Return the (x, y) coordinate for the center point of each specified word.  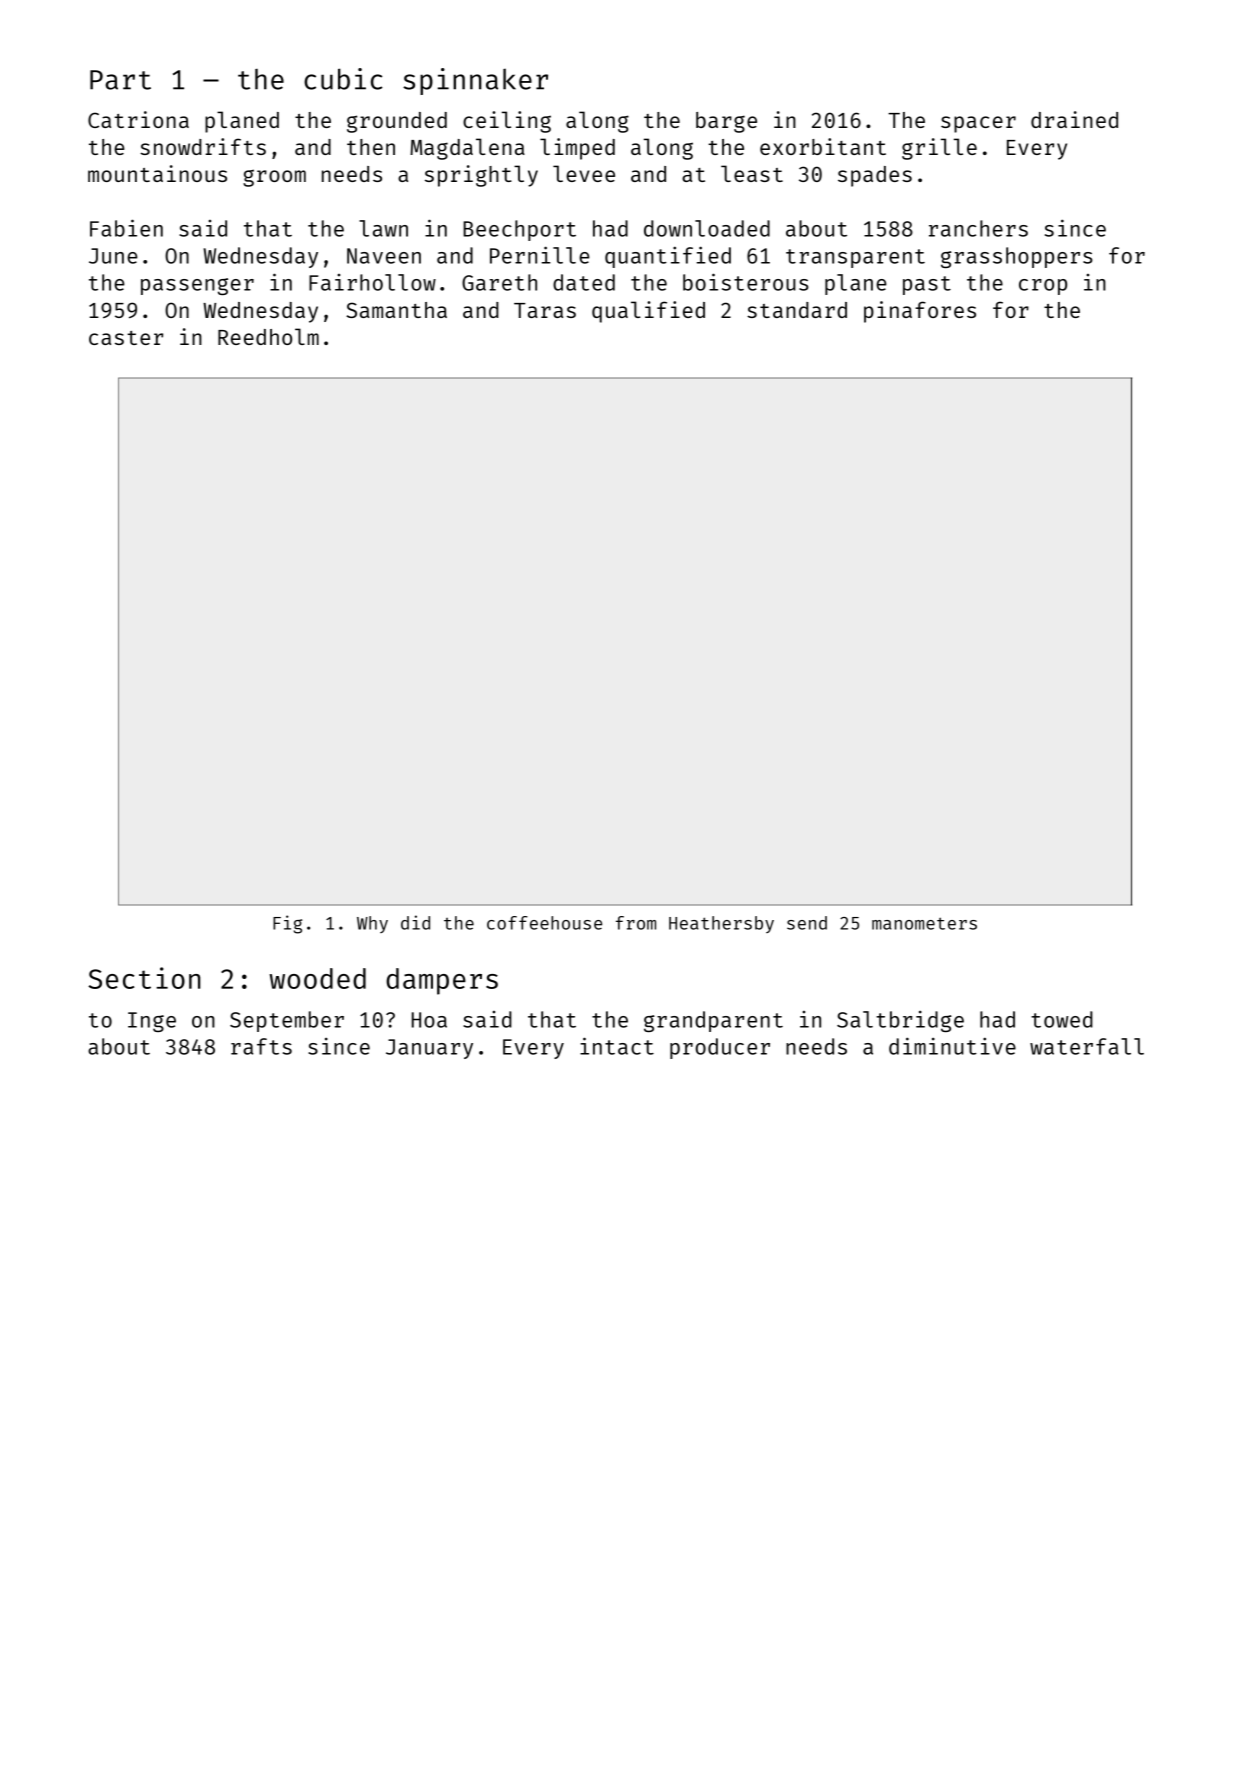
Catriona (138, 119)
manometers (924, 923)
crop (1043, 287)
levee (584, 173)
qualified (648, 312)
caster (126, 338)
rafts (261, 1046)
